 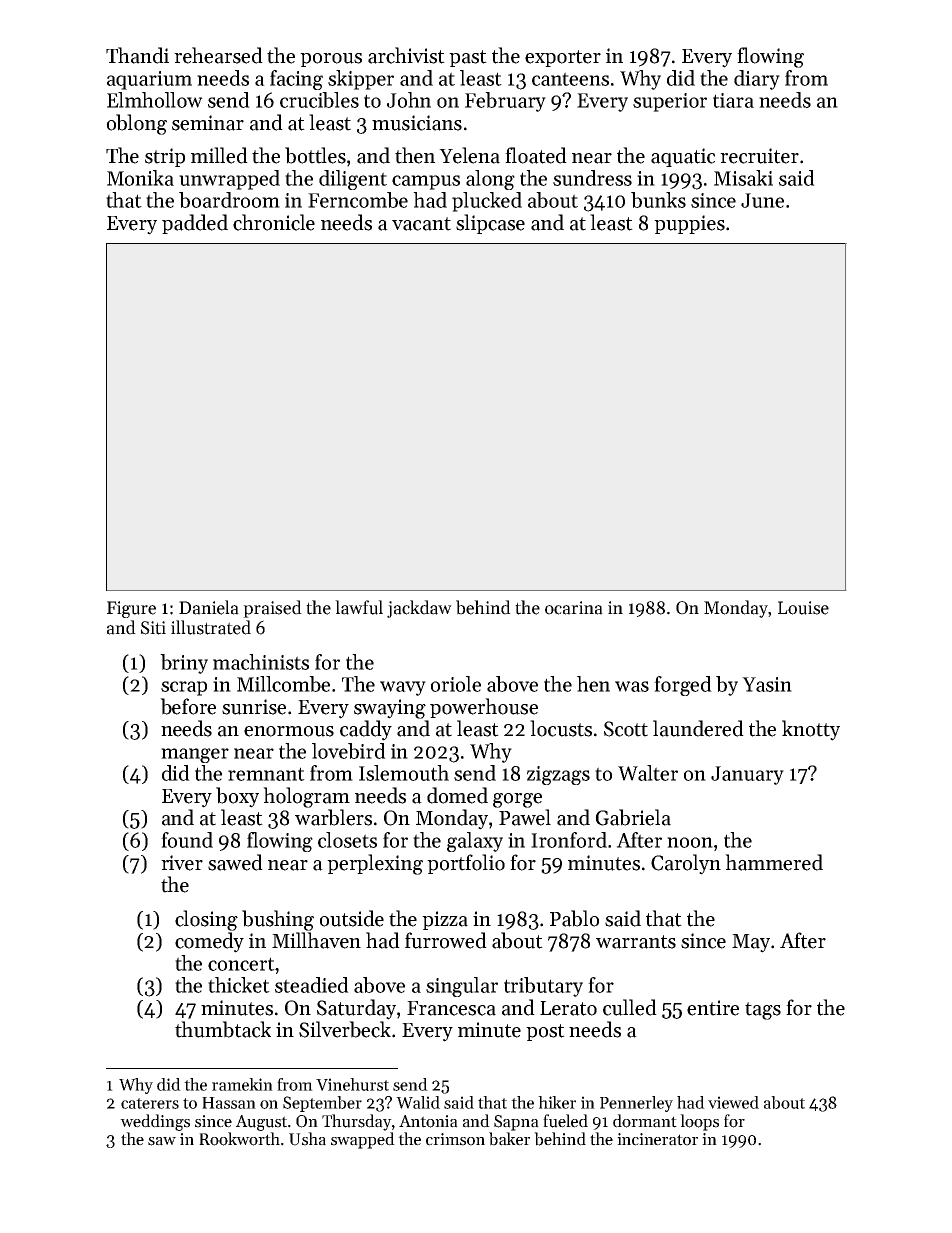 I want to click on tiara, so click(x=733, y=100).
